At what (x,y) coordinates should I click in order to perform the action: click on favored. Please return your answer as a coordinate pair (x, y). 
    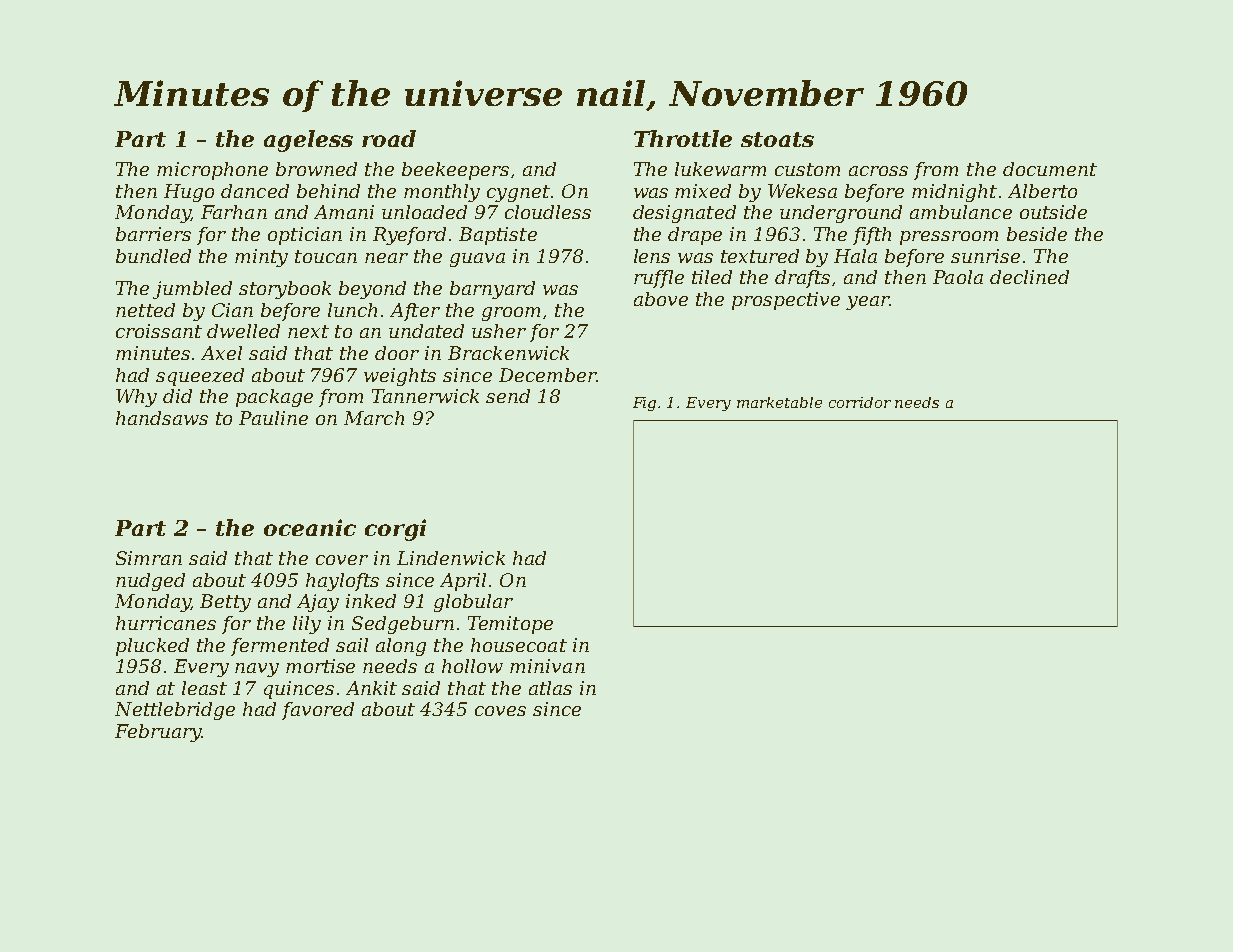
    Looking at the image, I should click on (318, 711).
